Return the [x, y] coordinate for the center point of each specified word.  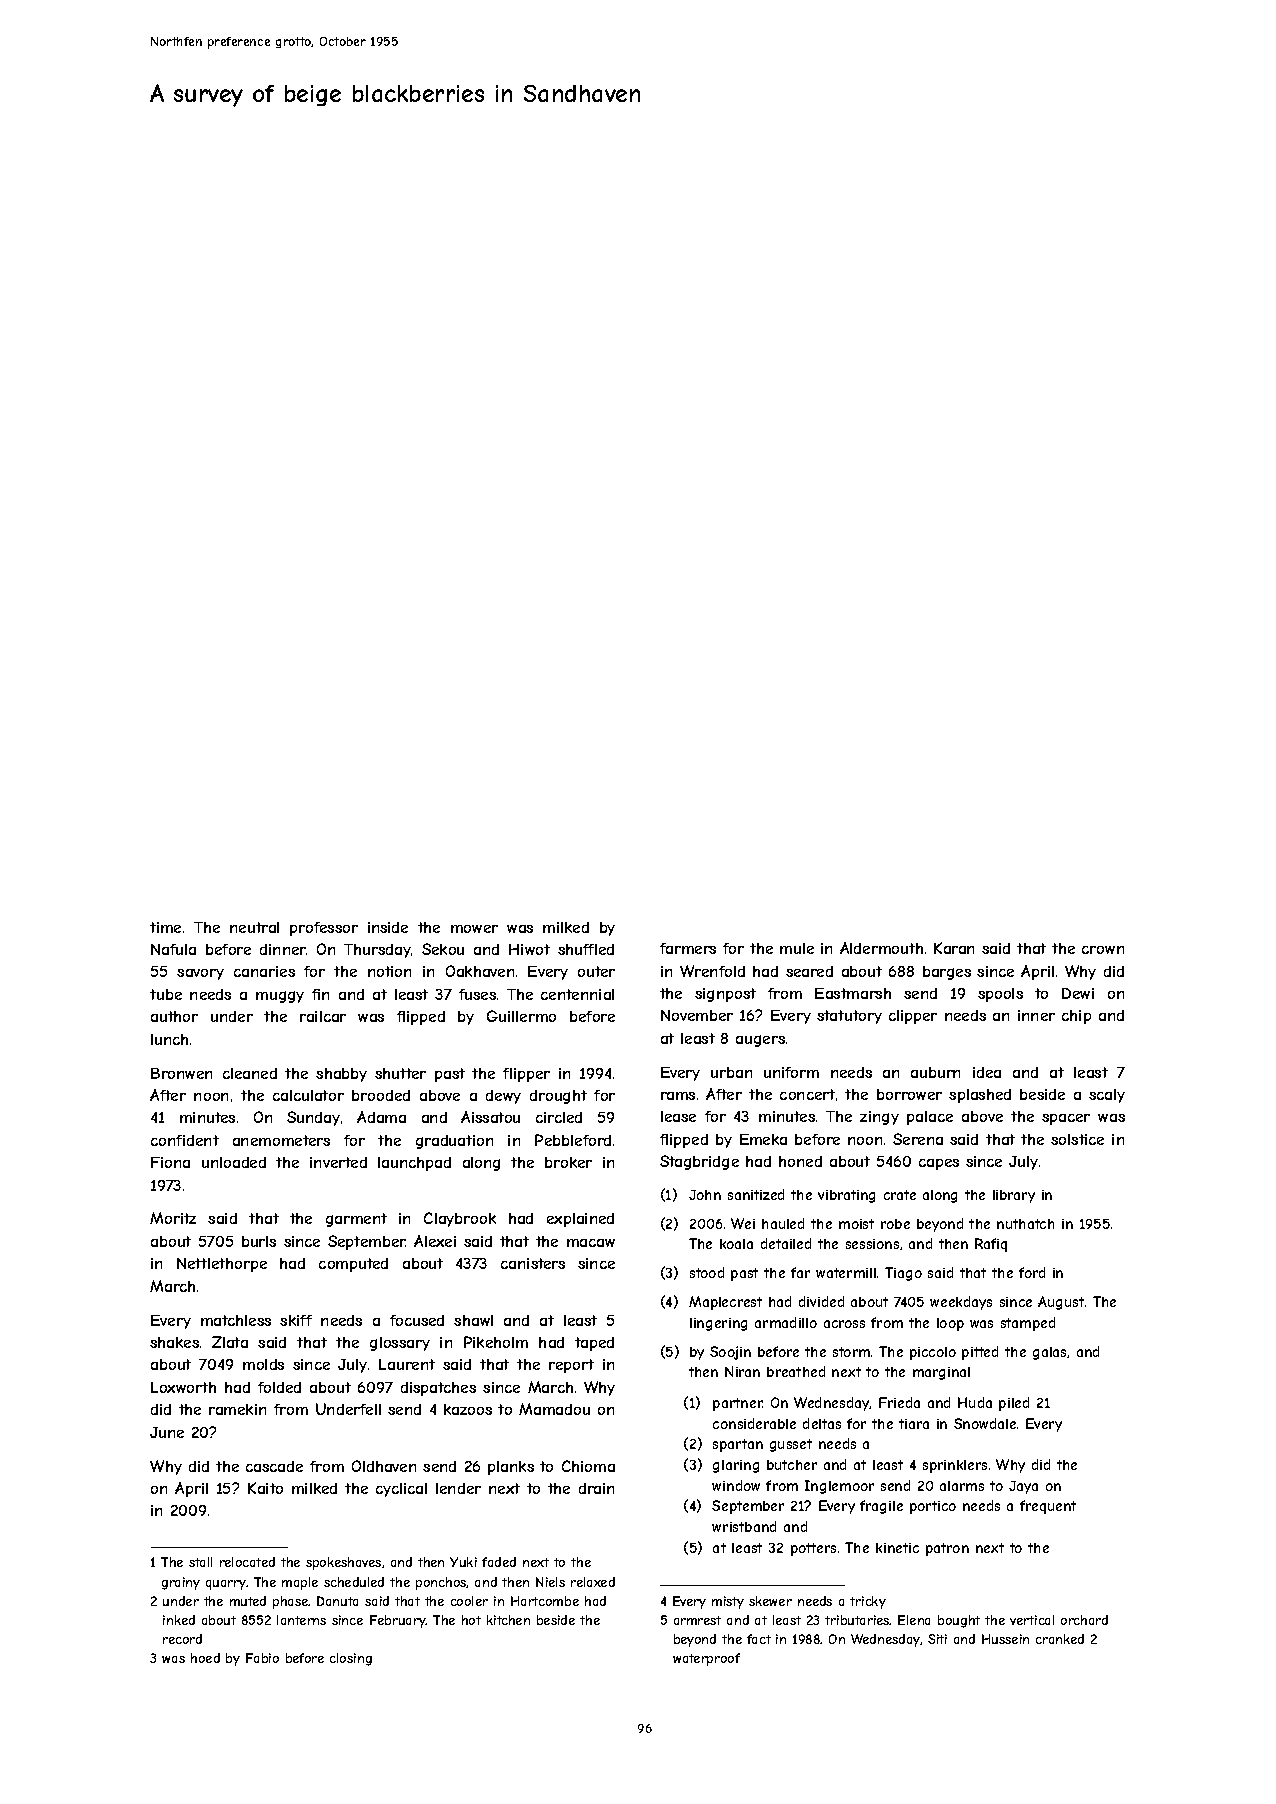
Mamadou [554, 1409]
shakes [174, 1342]
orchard [1084, 1620]
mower [474, 929]
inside [388, 927]
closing [351, 1659]
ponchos [441, 1583]
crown [1103, 950]
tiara [914, 1424]
